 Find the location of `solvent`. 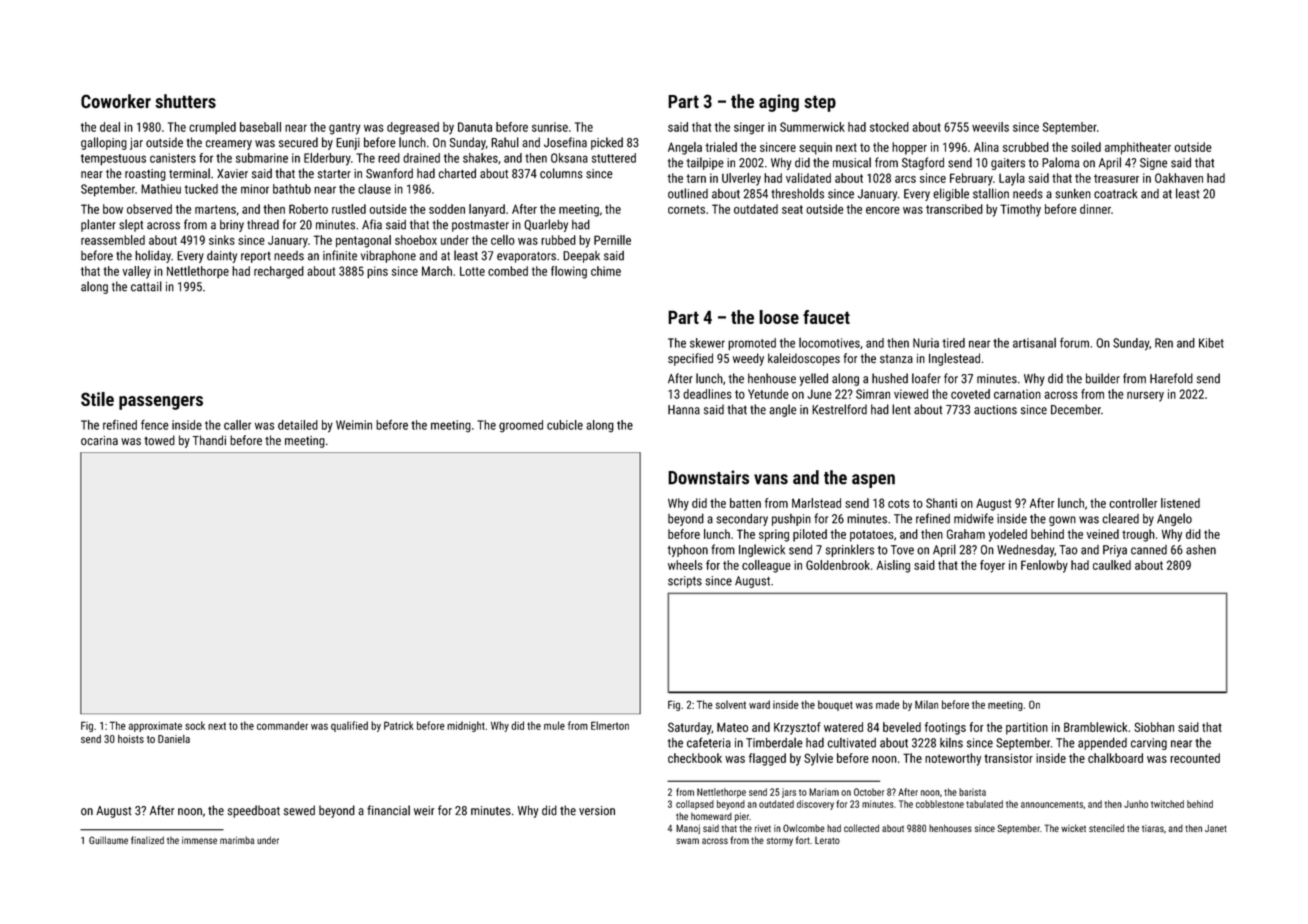

solvent is located at coordinates (731, 704).
